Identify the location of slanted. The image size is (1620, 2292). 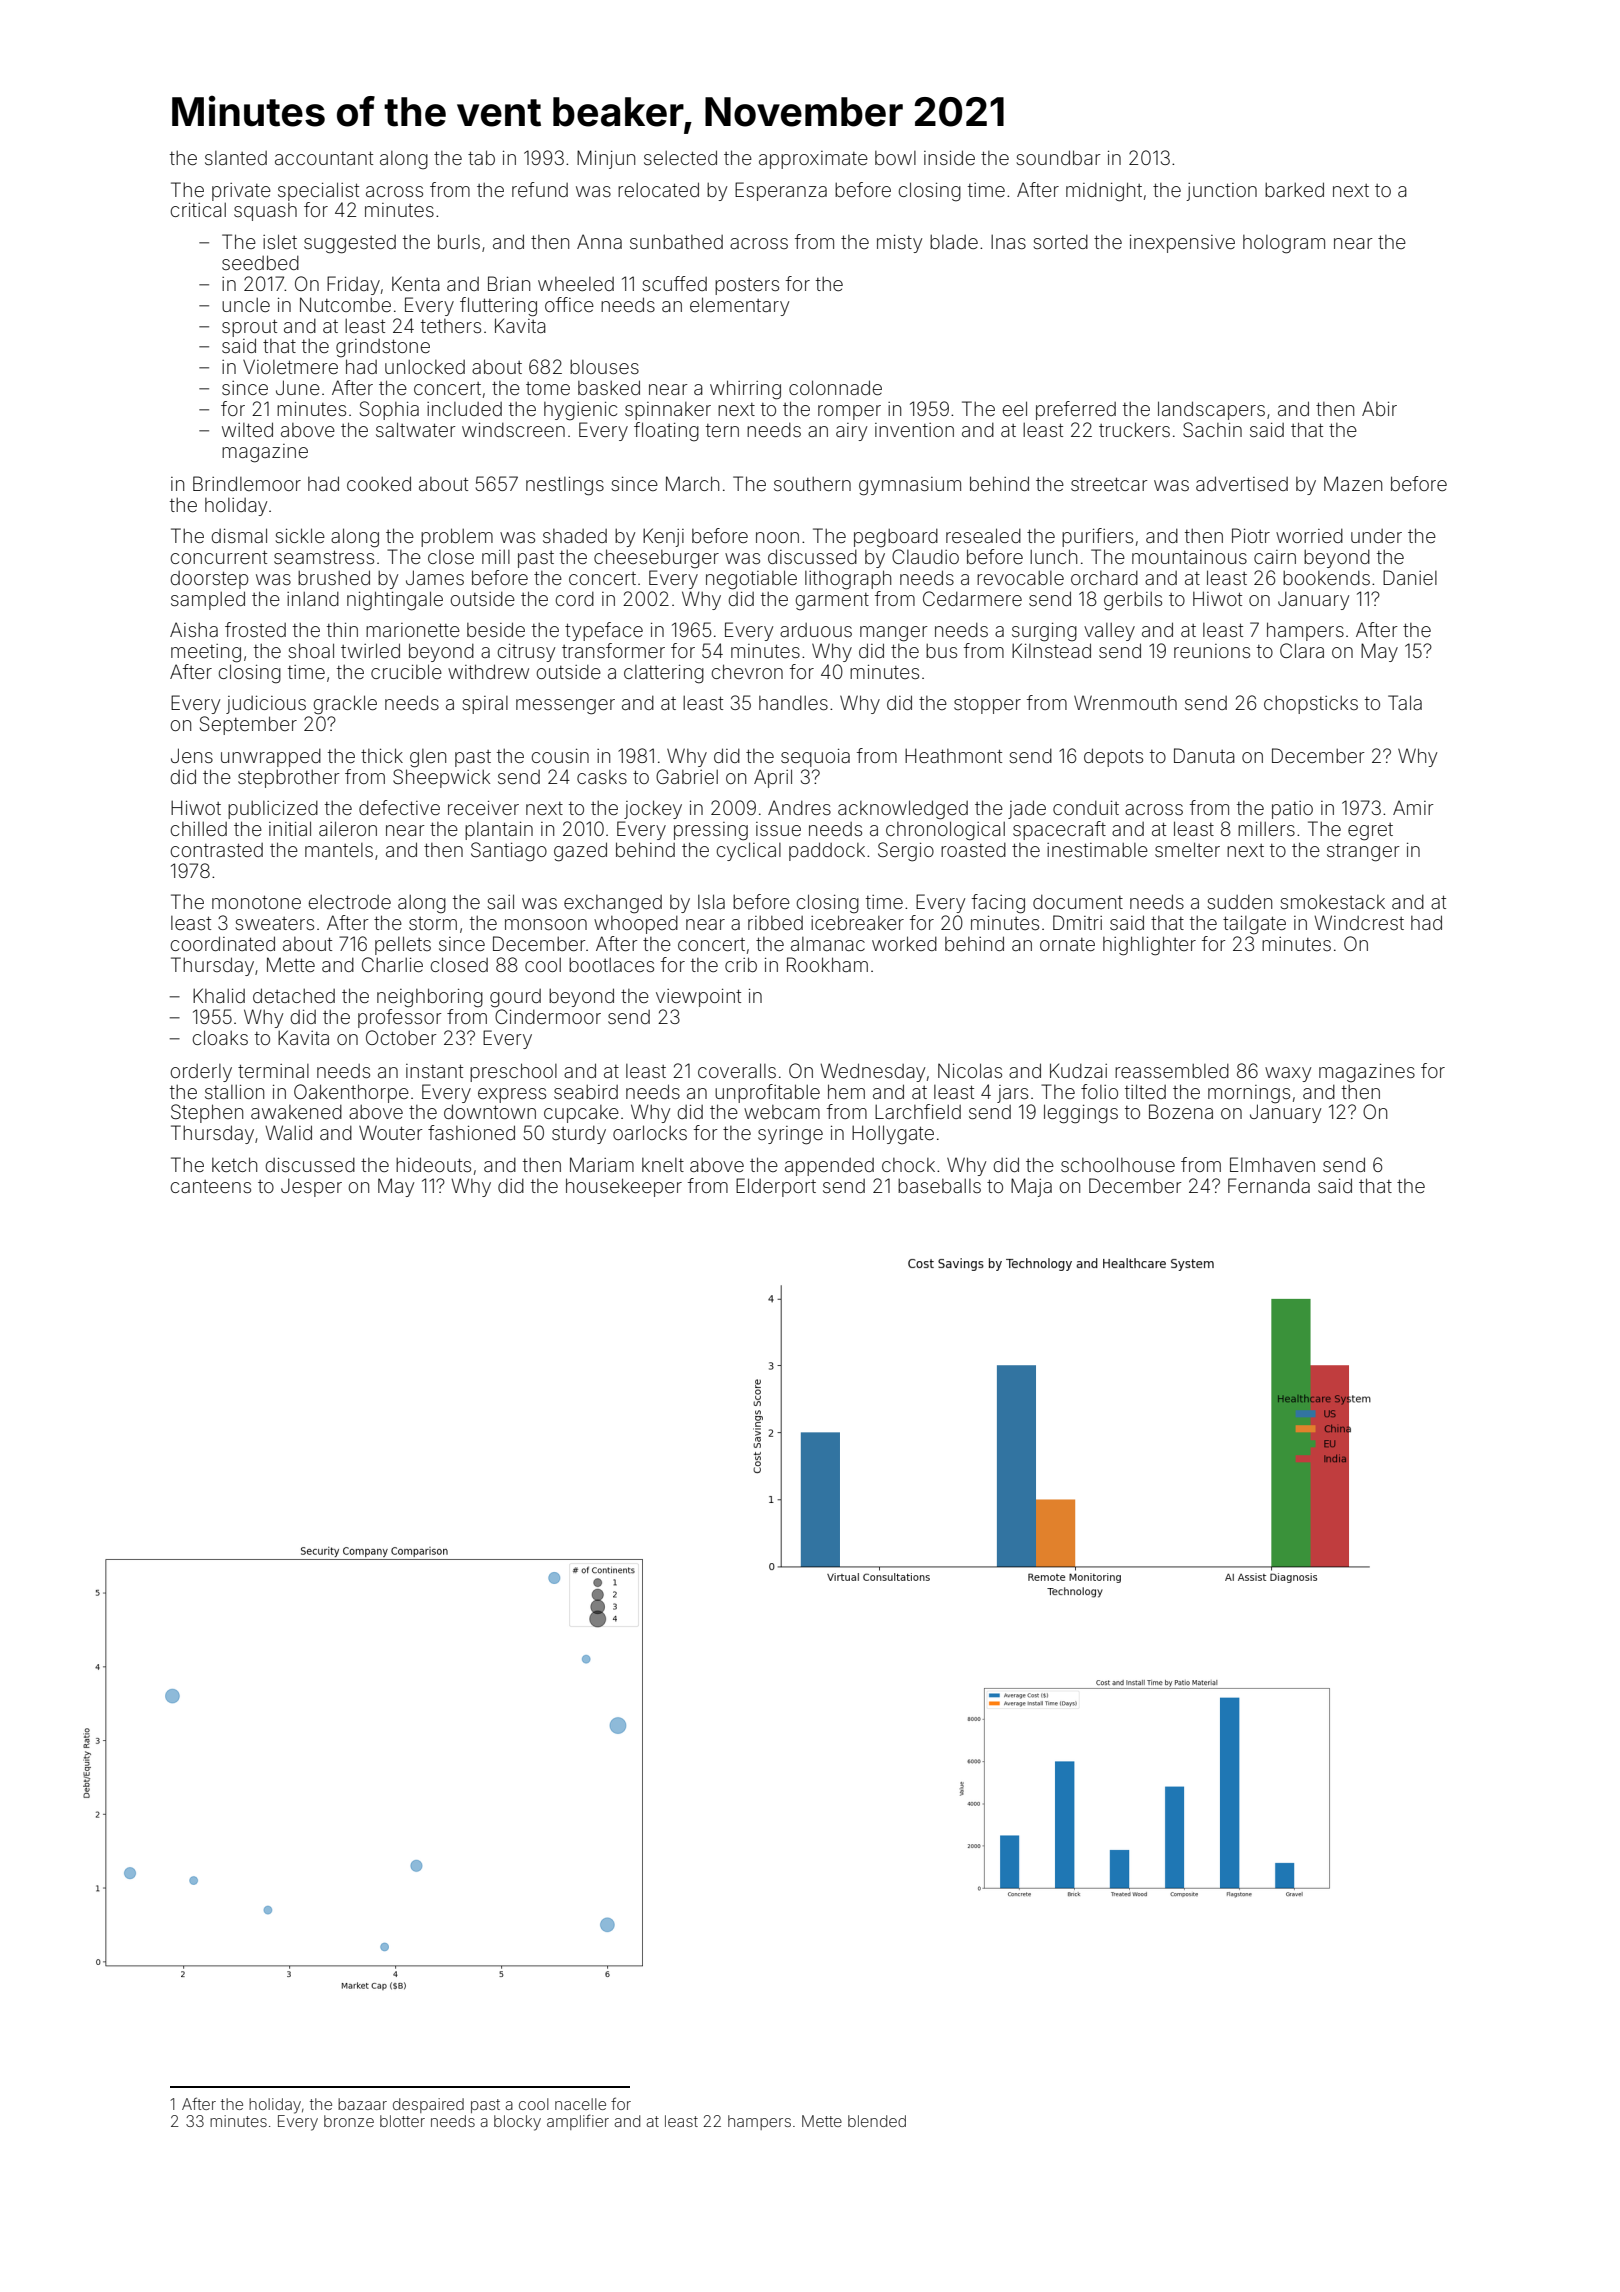
(236, 158).
